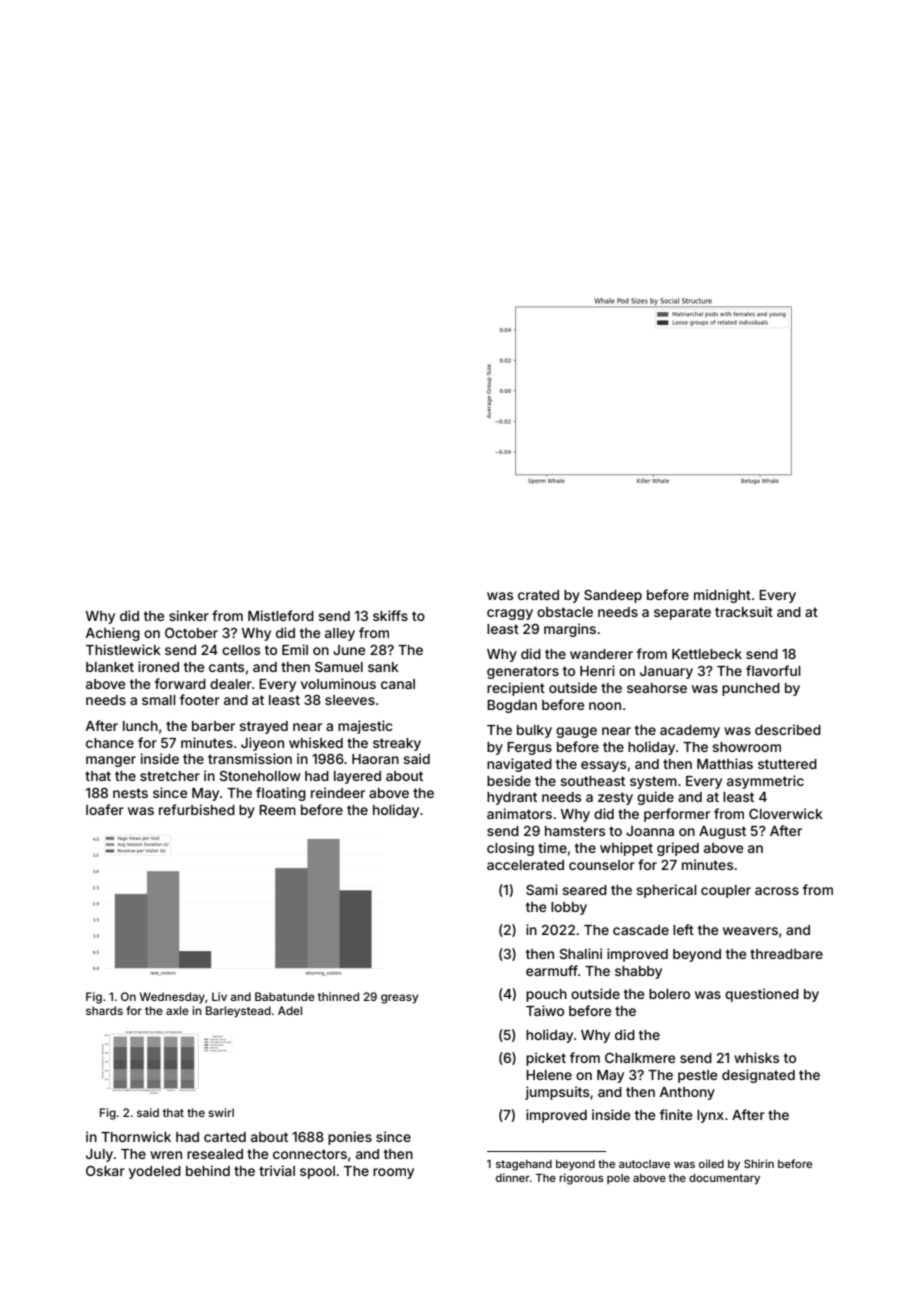 The image size is (924, 1314). What do you see at coordinates (390, 615) in the screenshot?
I see `skiffs` at bounding box center [390, 615].
